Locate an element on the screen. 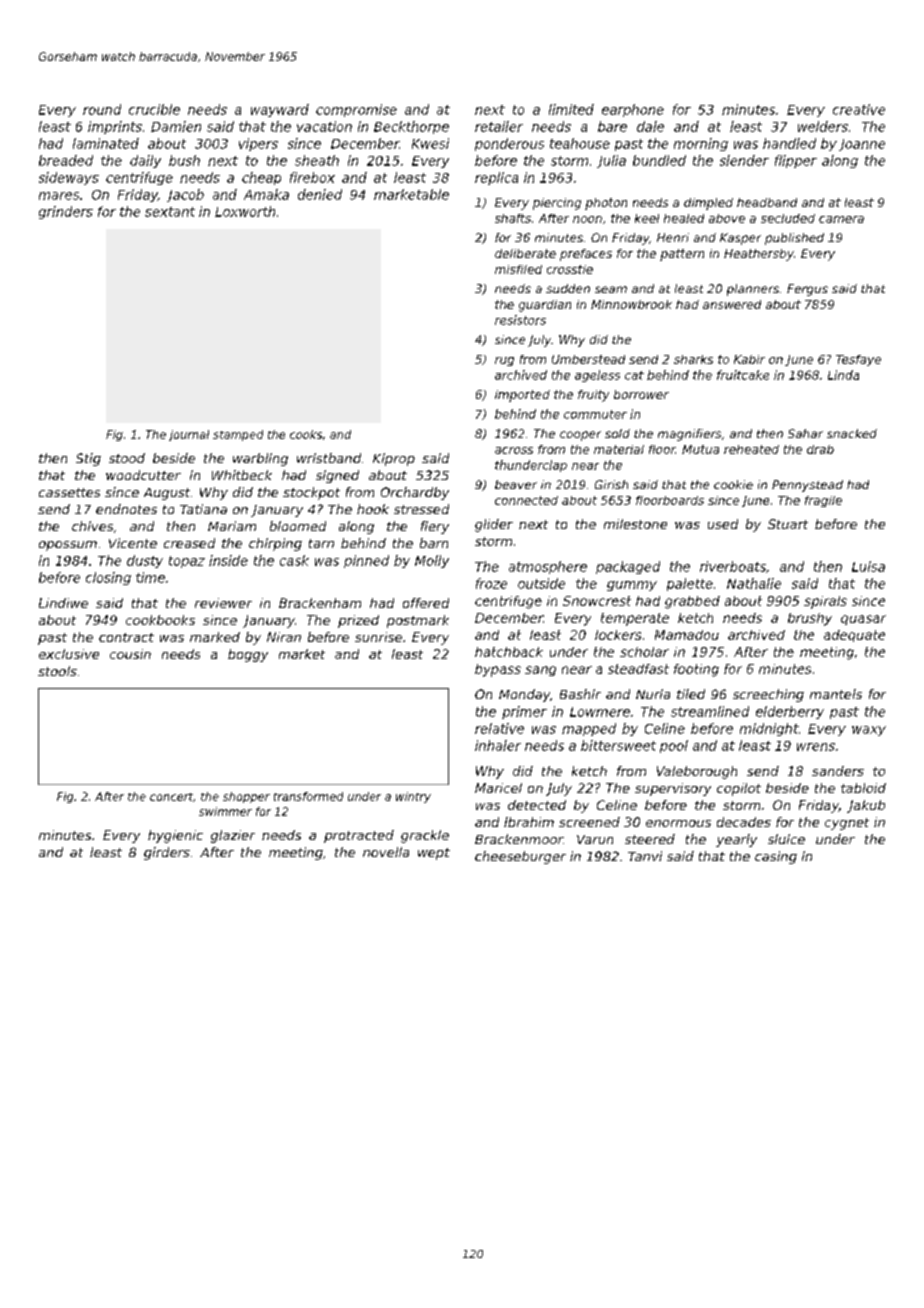 This screenshot has width=924, height=1308. compromise is located at coordinates (356, 110).
